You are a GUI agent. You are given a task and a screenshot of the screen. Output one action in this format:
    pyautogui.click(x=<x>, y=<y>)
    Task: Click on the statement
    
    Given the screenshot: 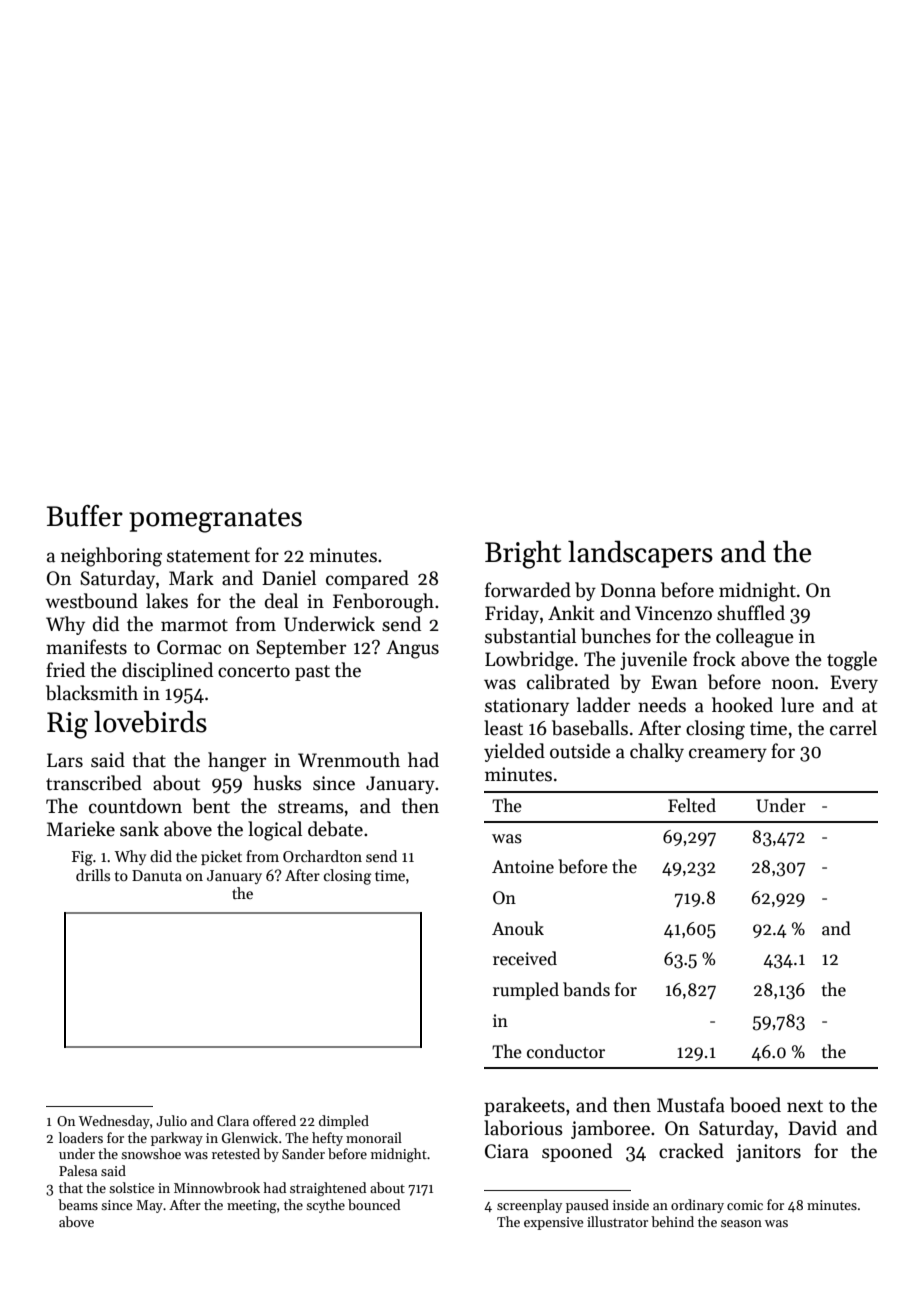 What is the action you would take?
    pyautogui.click(x=208, y=556)
